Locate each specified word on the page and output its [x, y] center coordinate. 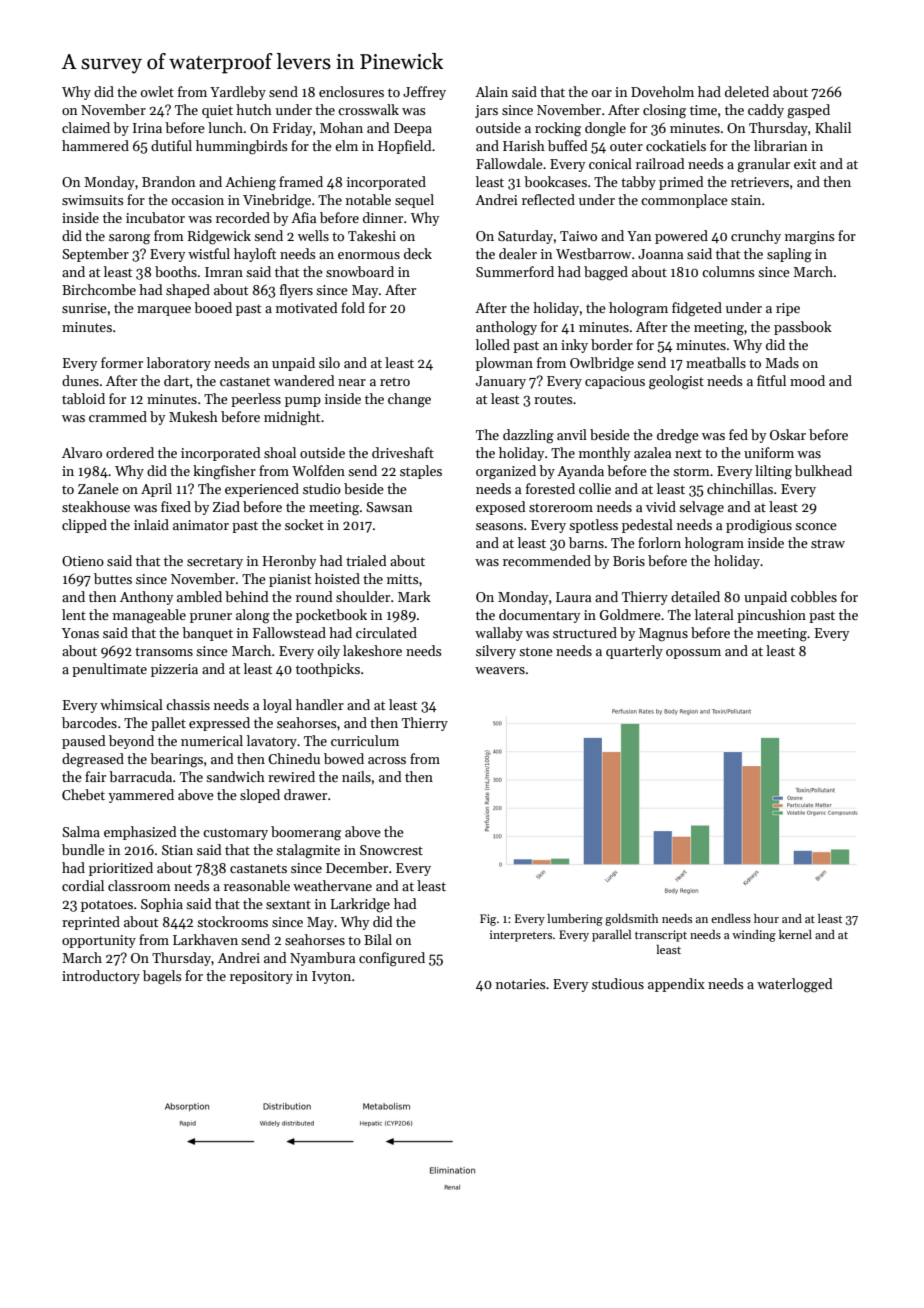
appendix [676, 985]
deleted [747, 91]
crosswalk [368, 109]
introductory [101, 977]
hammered [95, 145]
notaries [521, 984]
